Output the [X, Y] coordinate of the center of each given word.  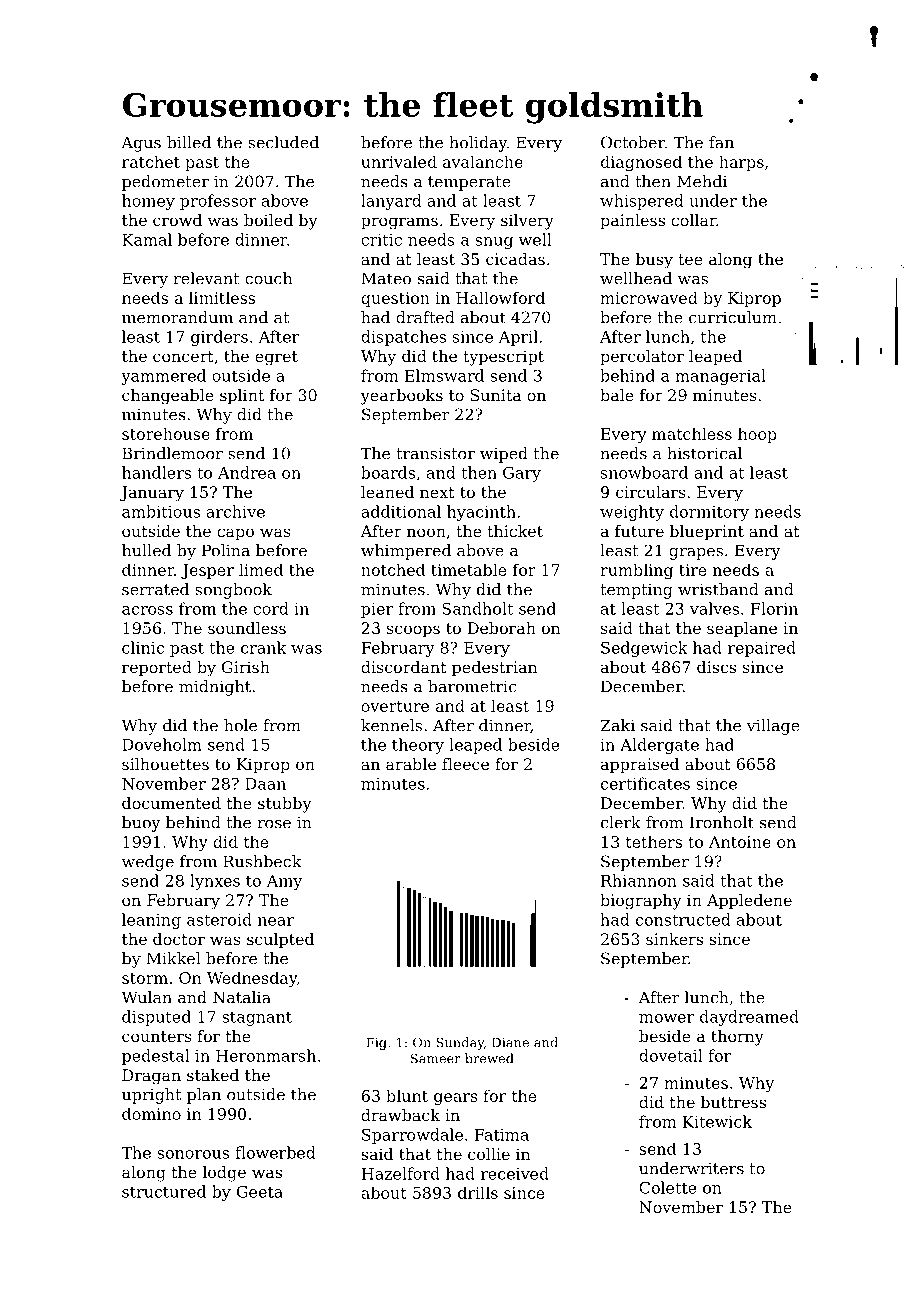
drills [478, 1192]
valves [714, 608]
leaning [151, 921]
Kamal [147, 239]
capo [235, 534]
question [395, 299]
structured [164, 1191]
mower [666, 1018]
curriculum [733, 317]
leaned [387, 492]
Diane [510, 1042]
